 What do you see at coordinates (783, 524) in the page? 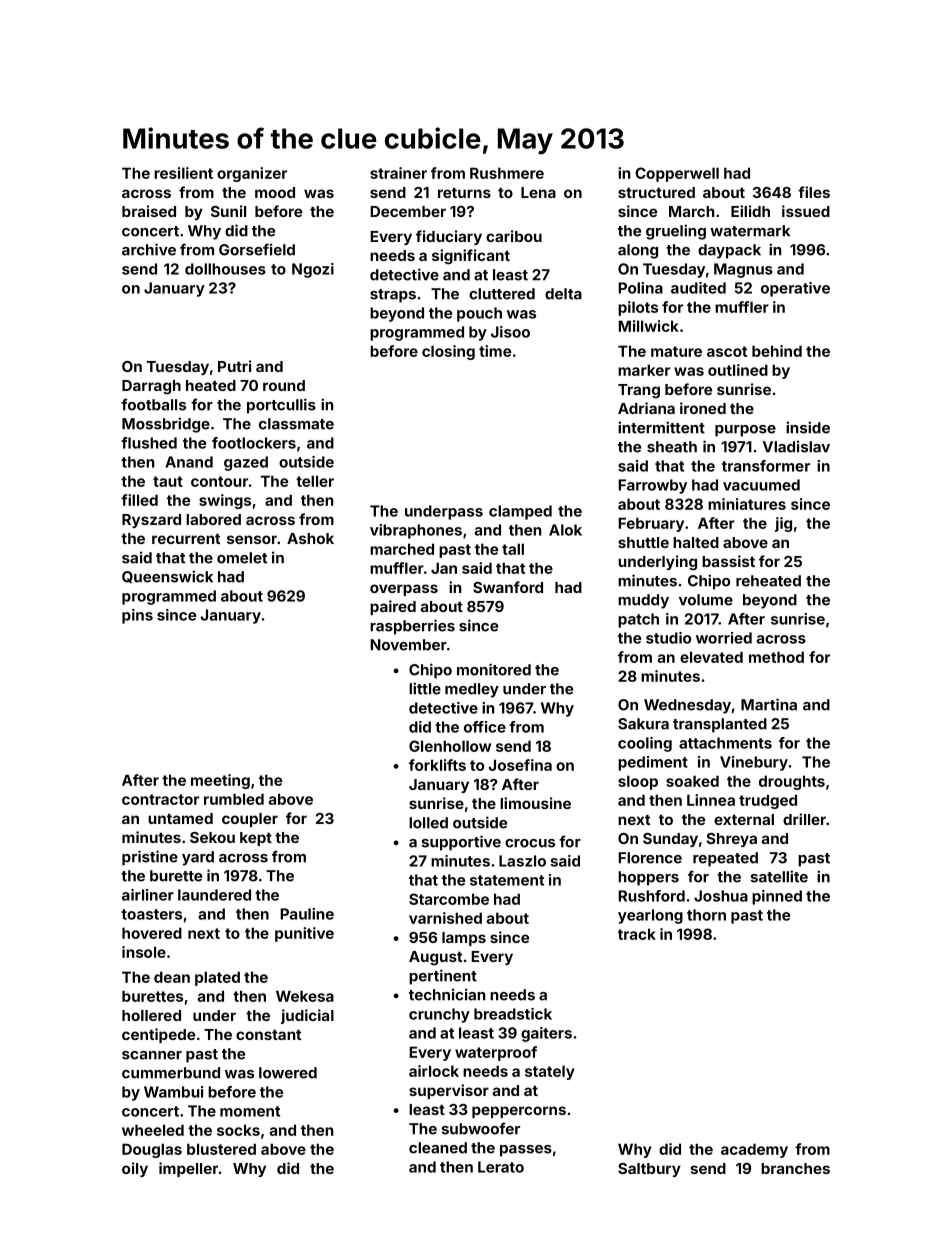
I see `jig` at bounding box center [783, 524].
